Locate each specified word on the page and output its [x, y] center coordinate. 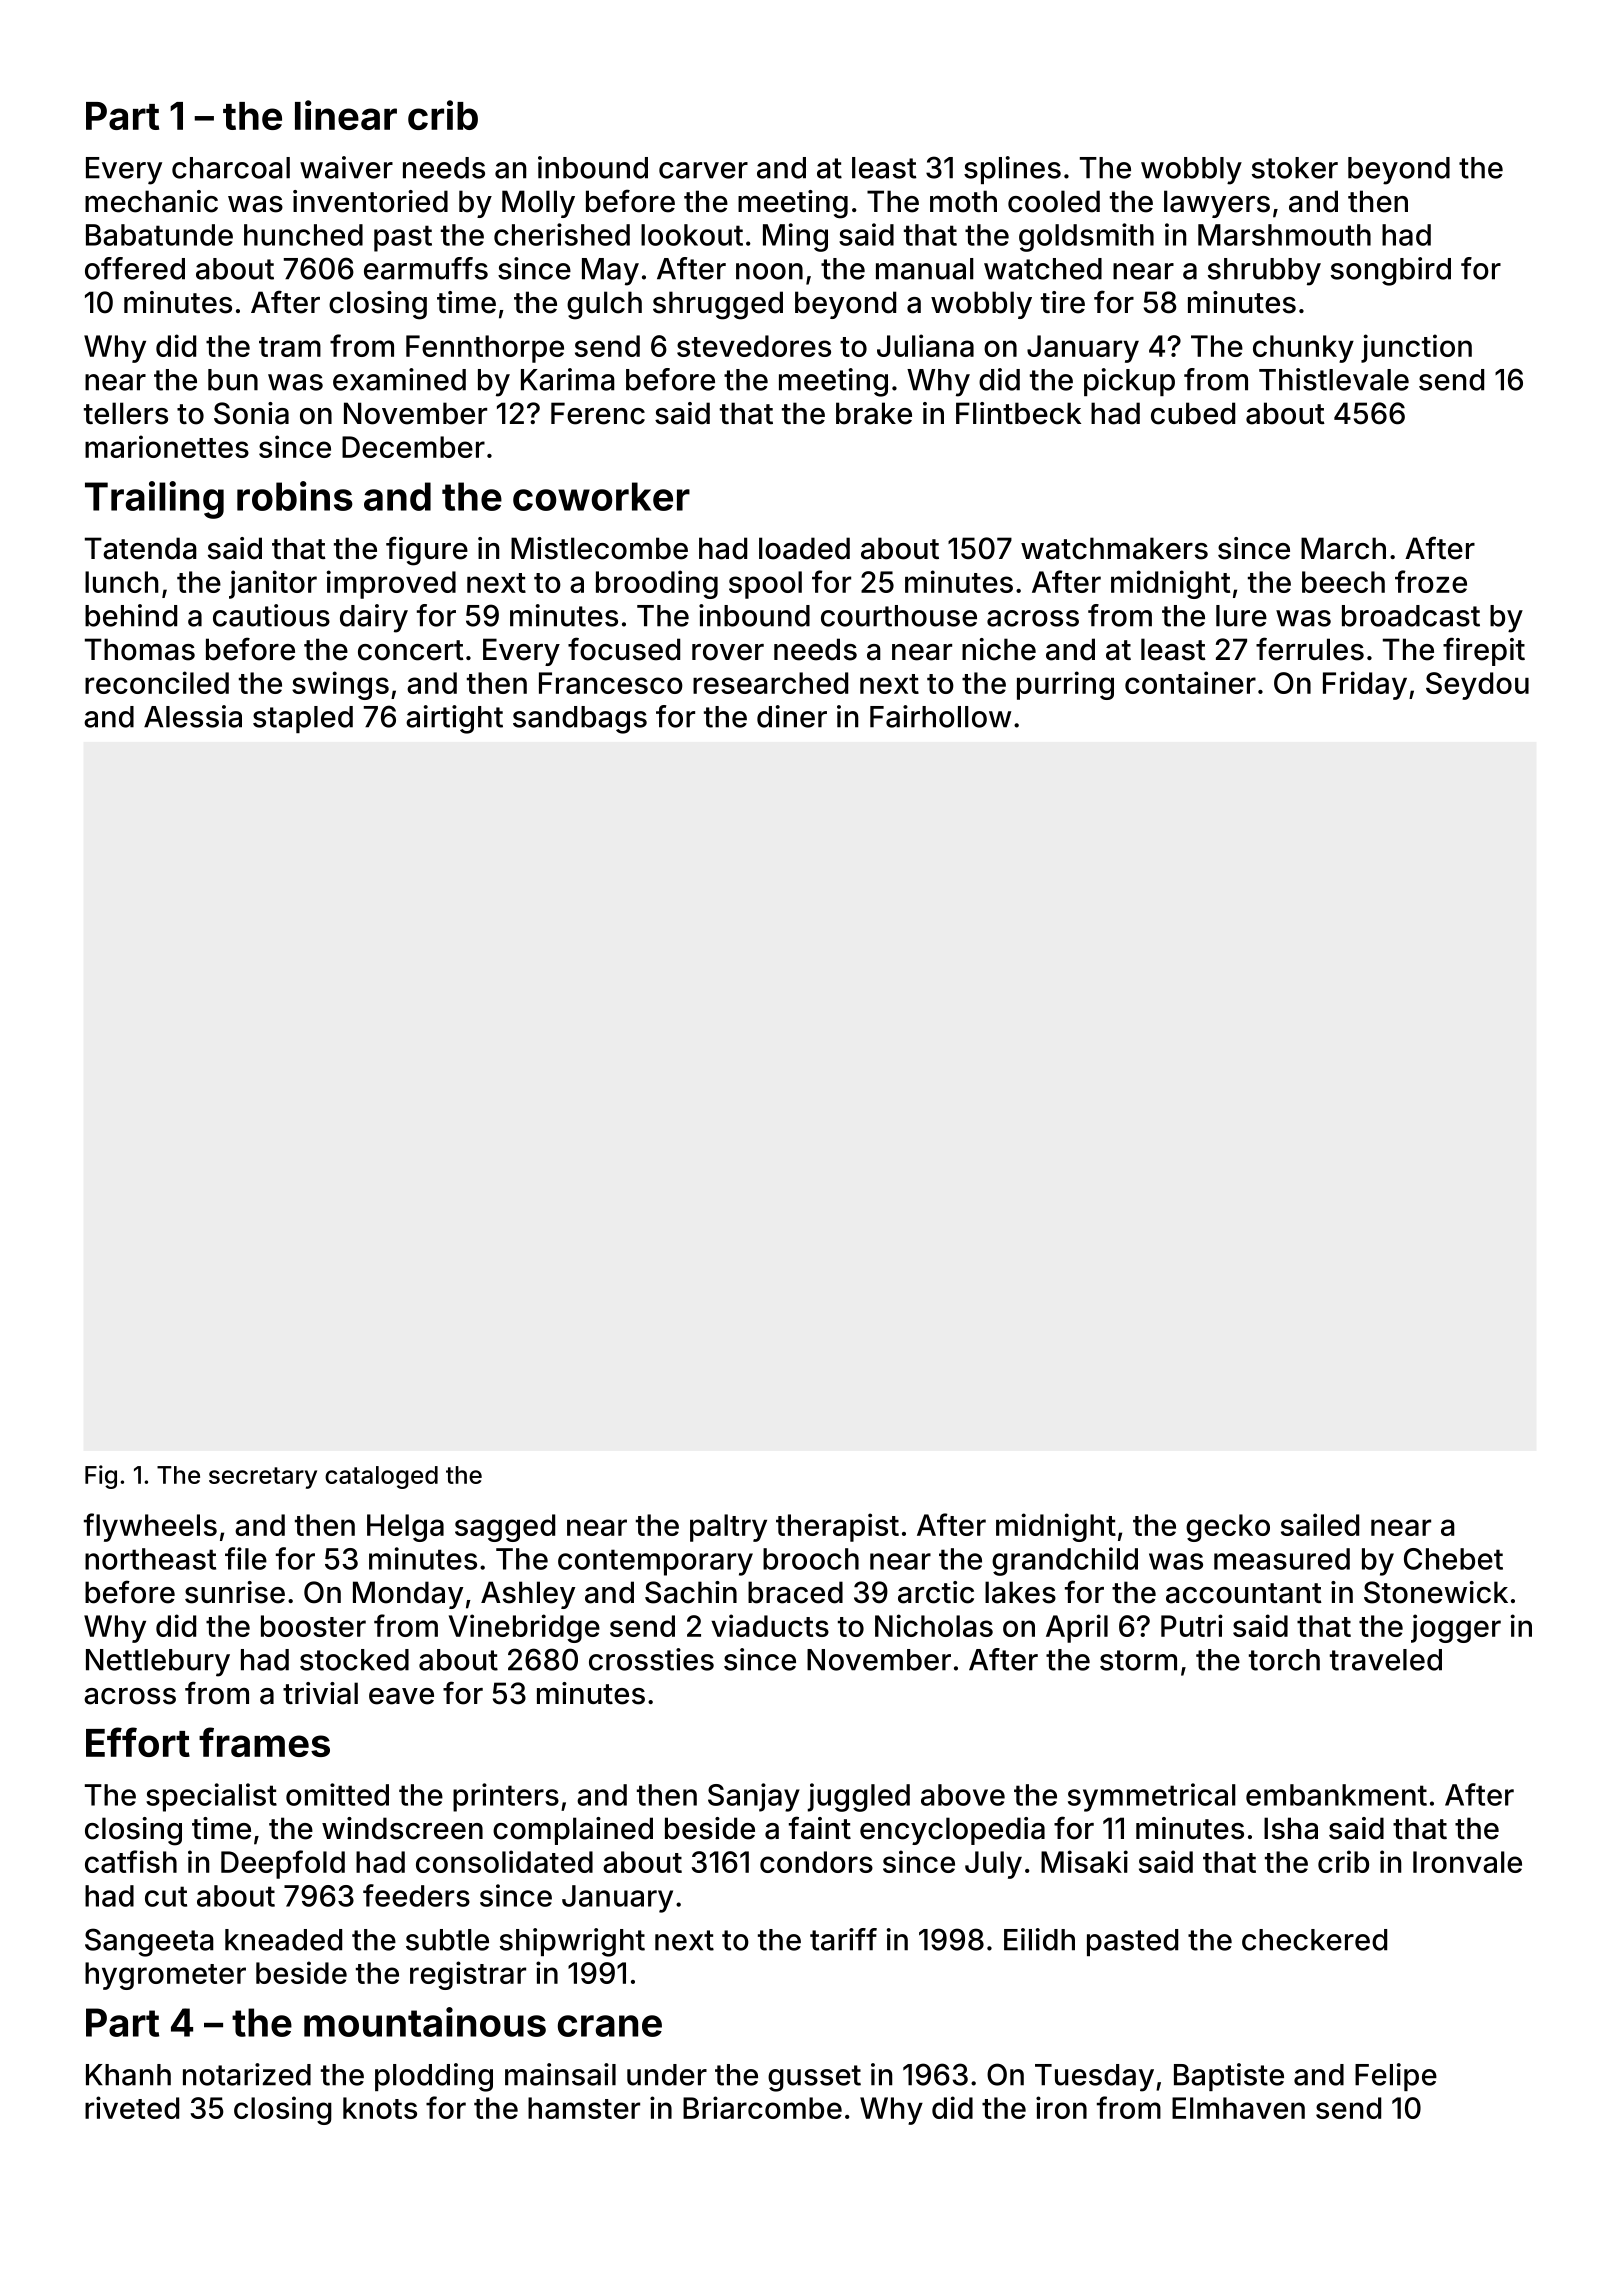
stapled [303, 719]
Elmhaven [1238, 2108]
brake [874, 413]
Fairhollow [940, 716]
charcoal [231, 168]
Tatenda [141, 548]
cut [166, 1896]
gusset [814, 2078]
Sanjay [754, 1797]
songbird [1391, 271]
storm [1138, 1660]
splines [1012, 170]
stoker [1295, 168]
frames [264, 1742]
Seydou [1477, 686]
